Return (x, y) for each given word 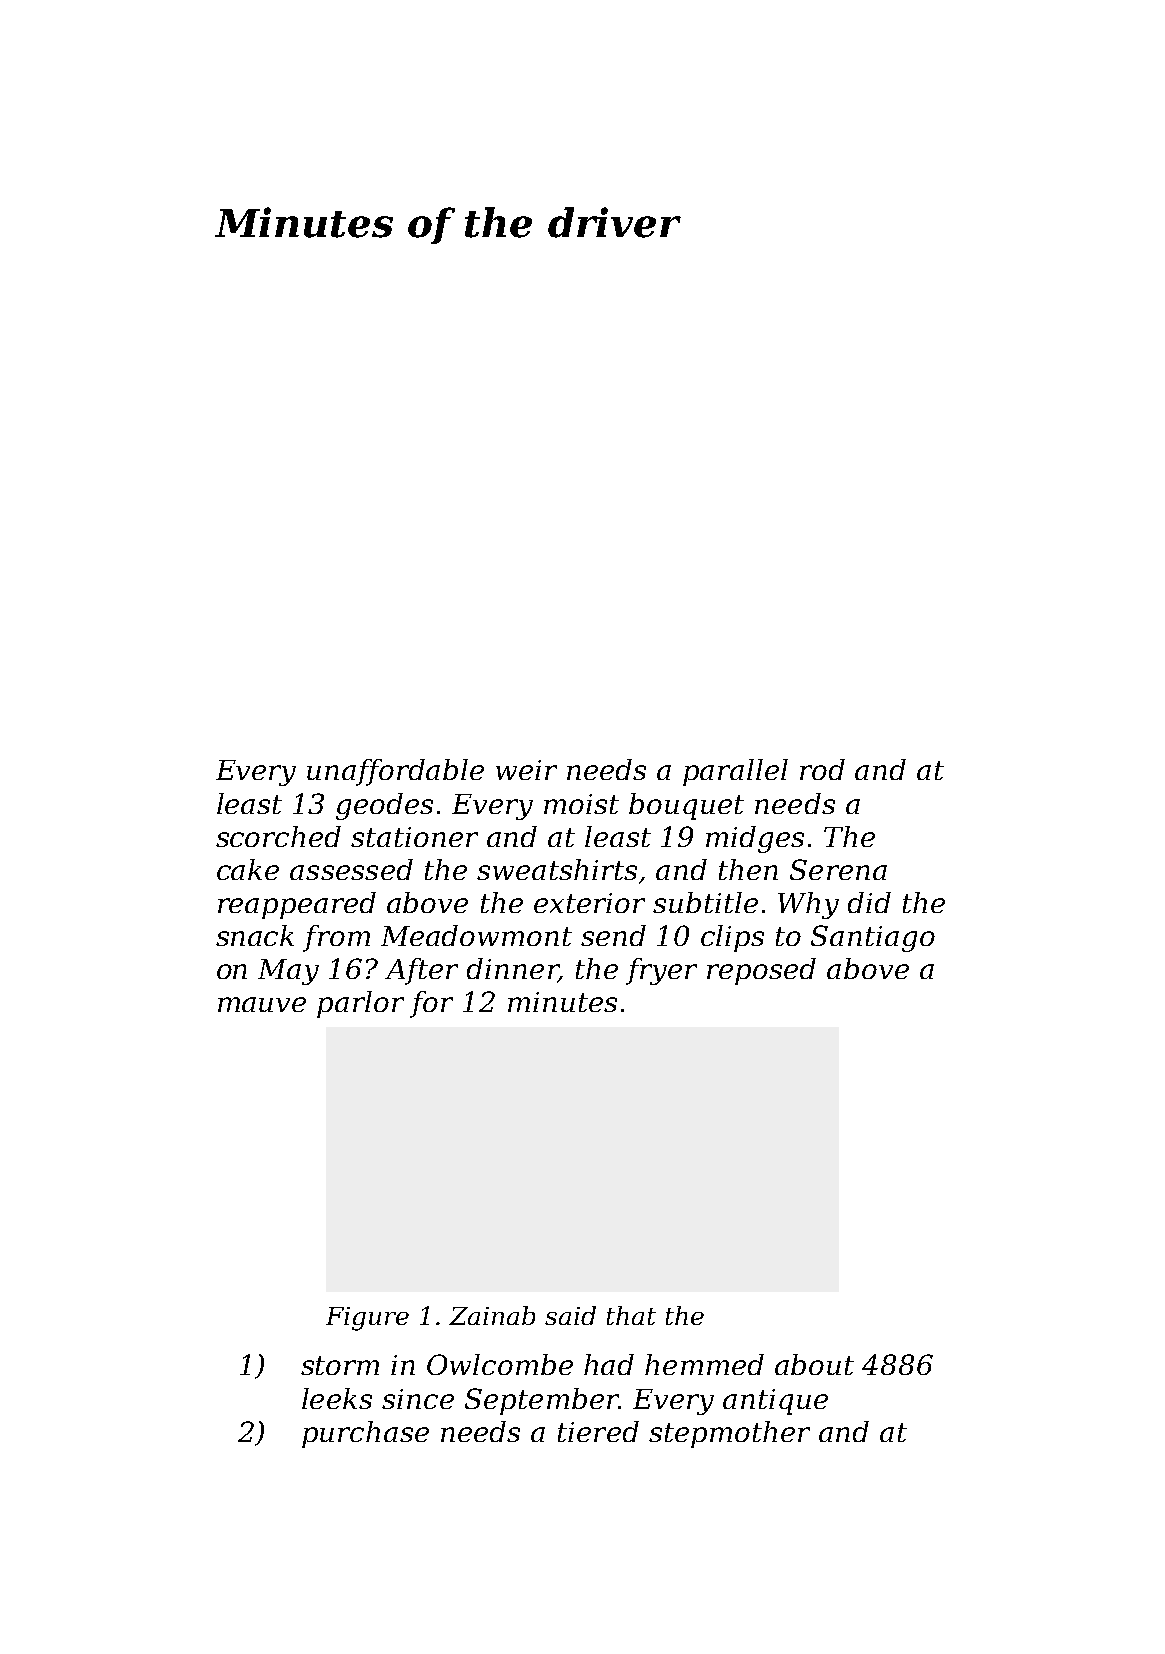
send (613, 935)
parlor (360, 1004)
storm (340, 1365)
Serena (838, 869)
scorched (278, 836)
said (570, 1315)
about (814, 1364)
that (631, 1315)
